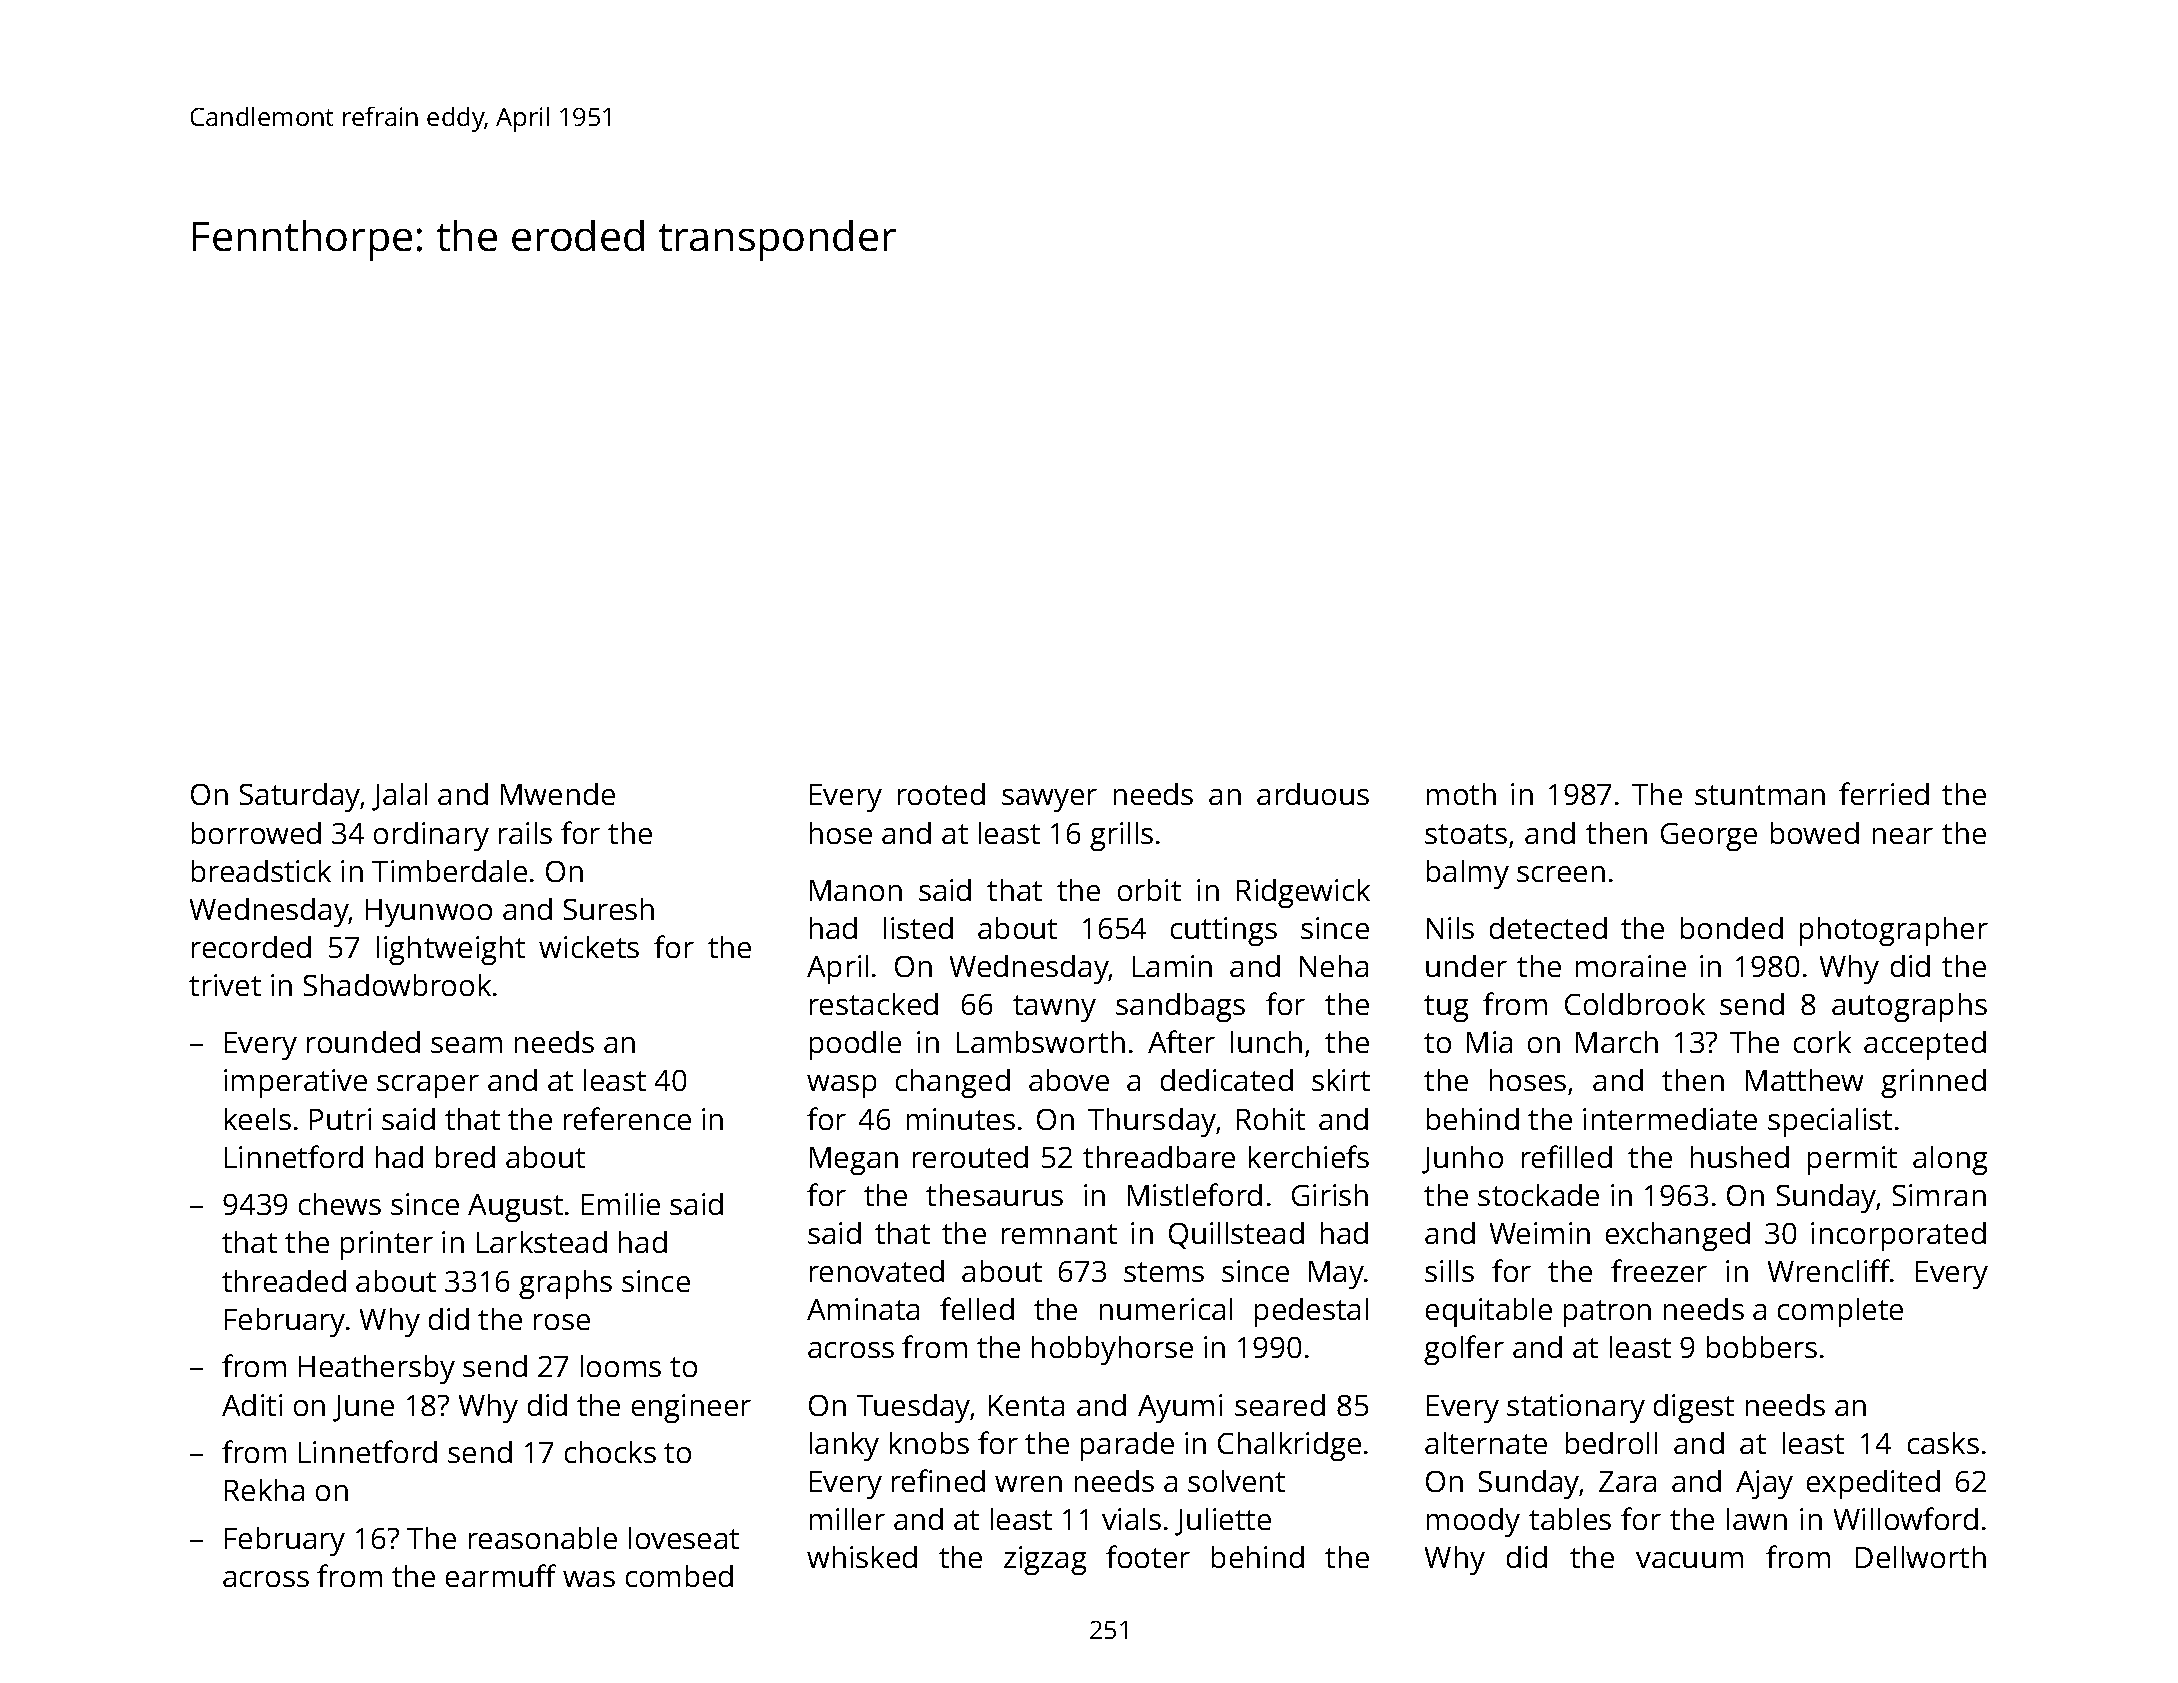 The height and width of the screenshot is (1683, 2178). I want to click on felled, so click(977, 1308).
